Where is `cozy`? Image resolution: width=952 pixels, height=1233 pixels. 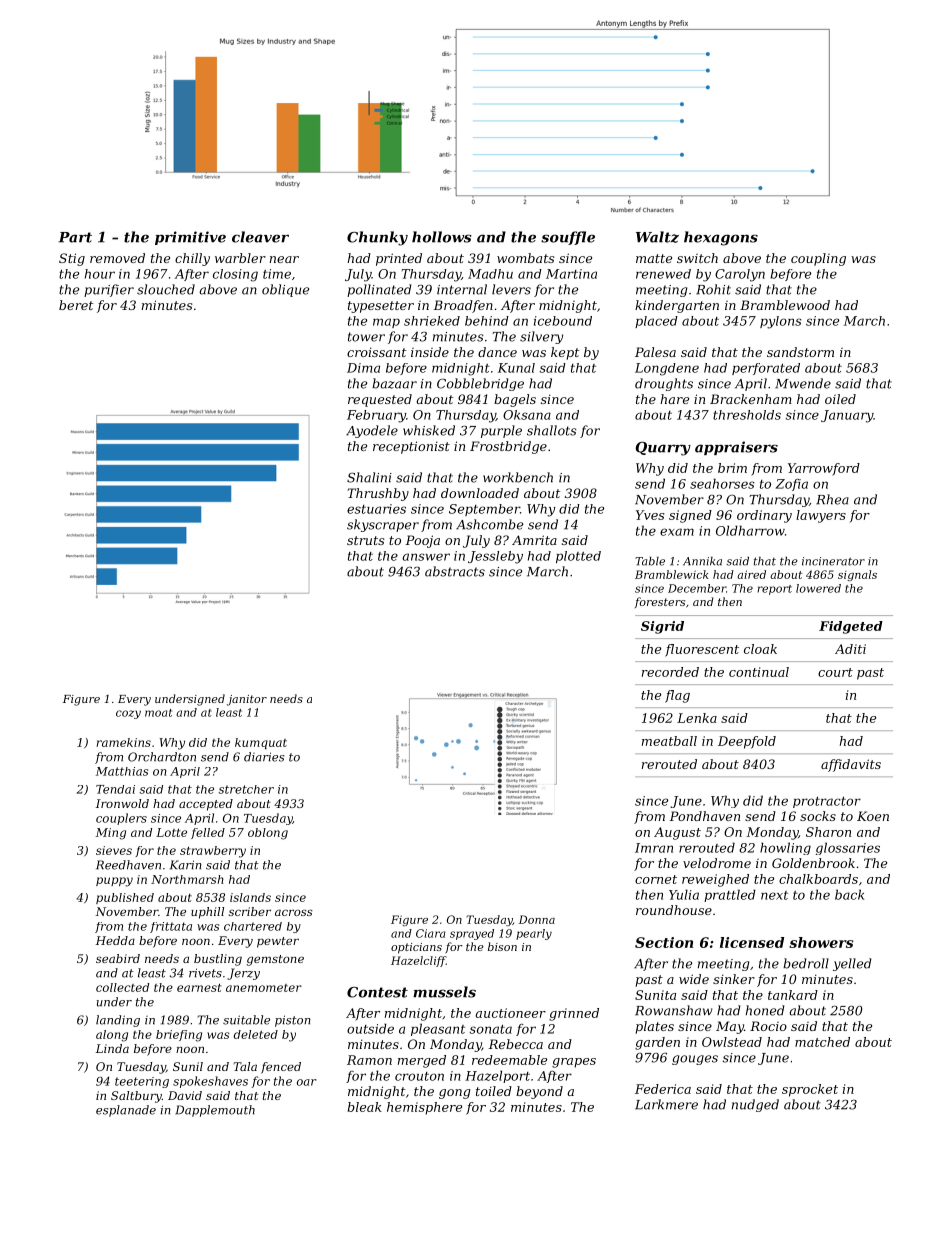
cozy is located at coordinates (128, 714).
